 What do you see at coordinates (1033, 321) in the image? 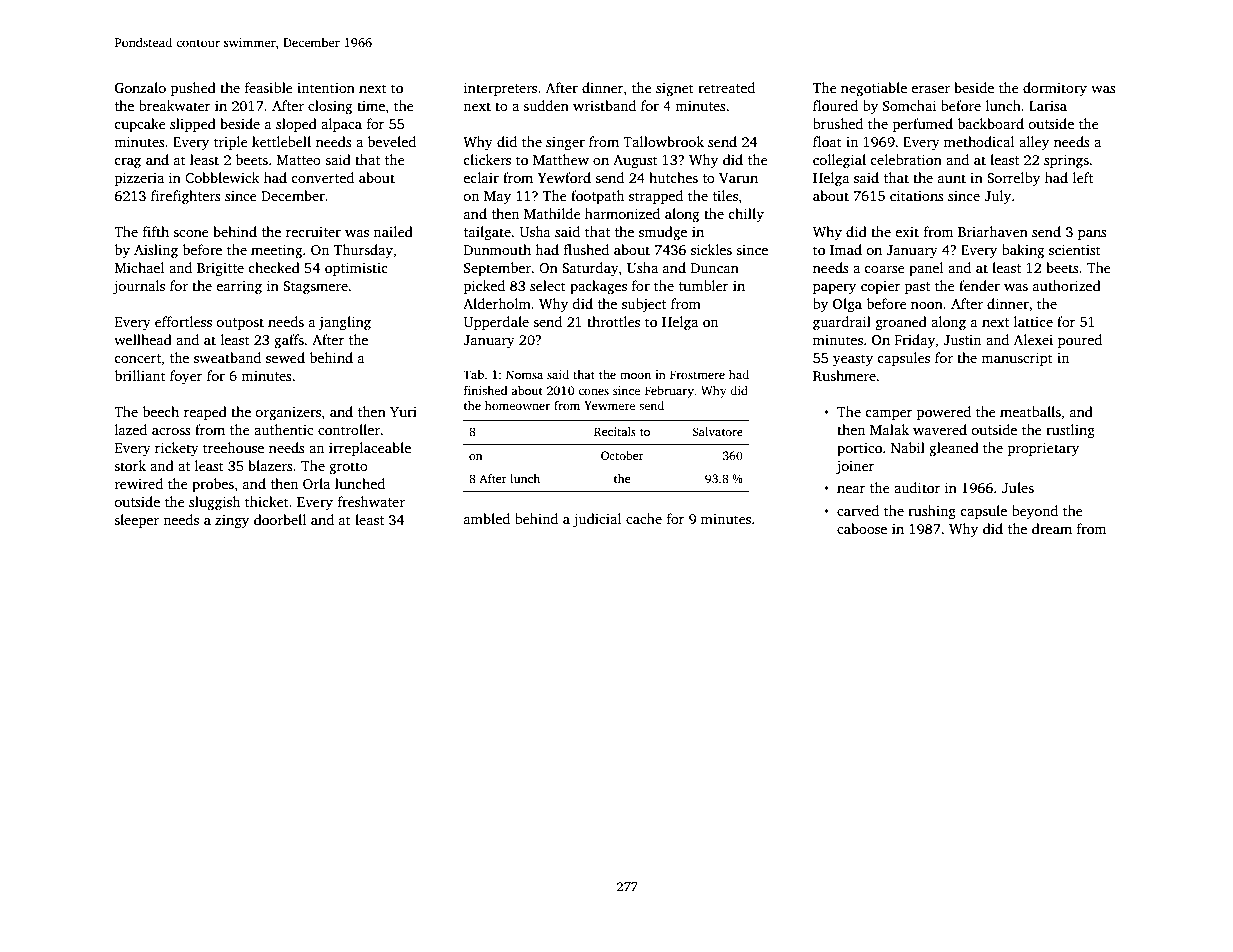
I see `lattice` at bounding box center [1033, 321].
